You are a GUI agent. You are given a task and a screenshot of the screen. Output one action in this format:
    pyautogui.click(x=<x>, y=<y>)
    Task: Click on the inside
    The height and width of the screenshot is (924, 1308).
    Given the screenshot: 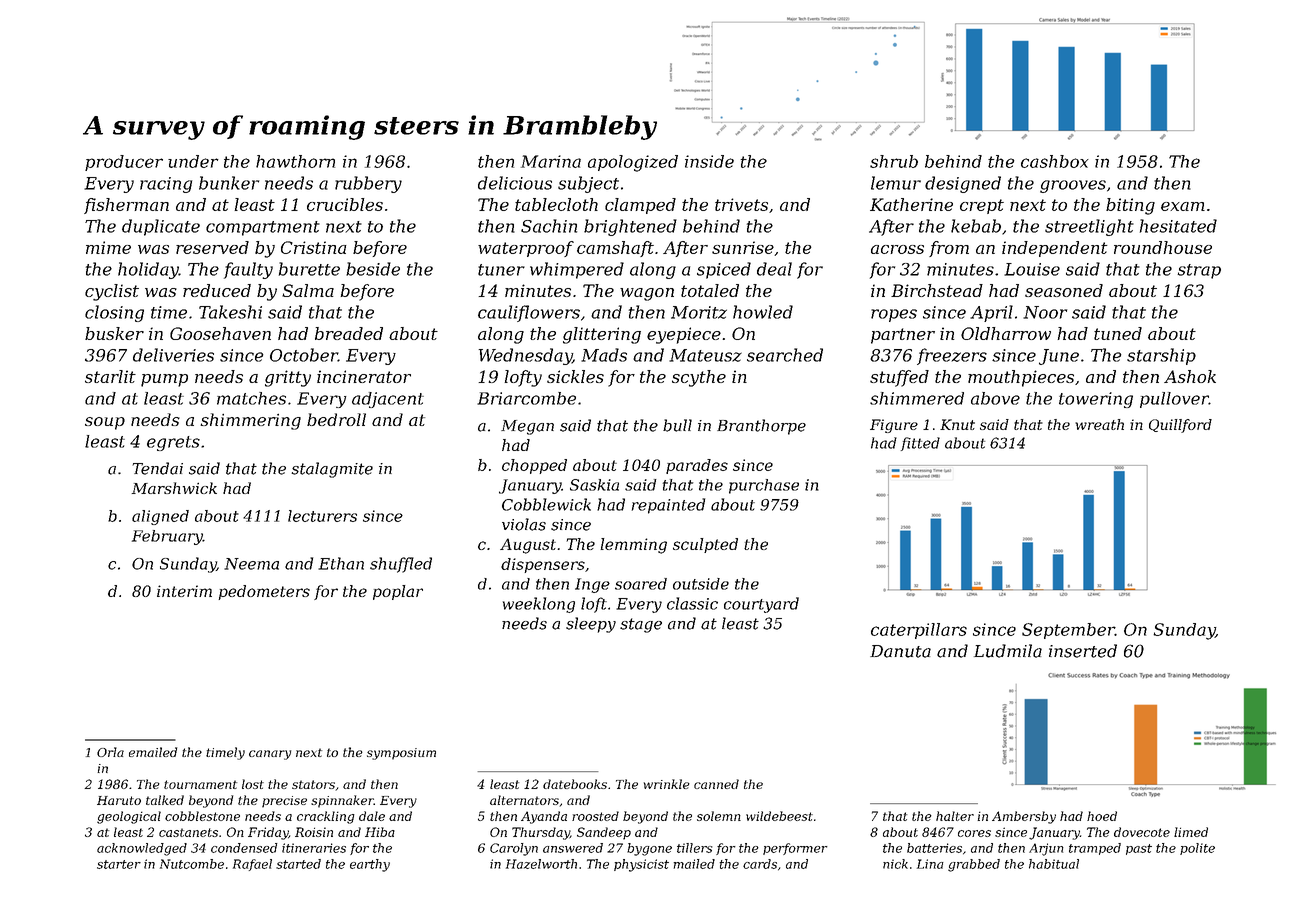 What is the action you would take?
    pyautogui.click(x=709, y=161)
